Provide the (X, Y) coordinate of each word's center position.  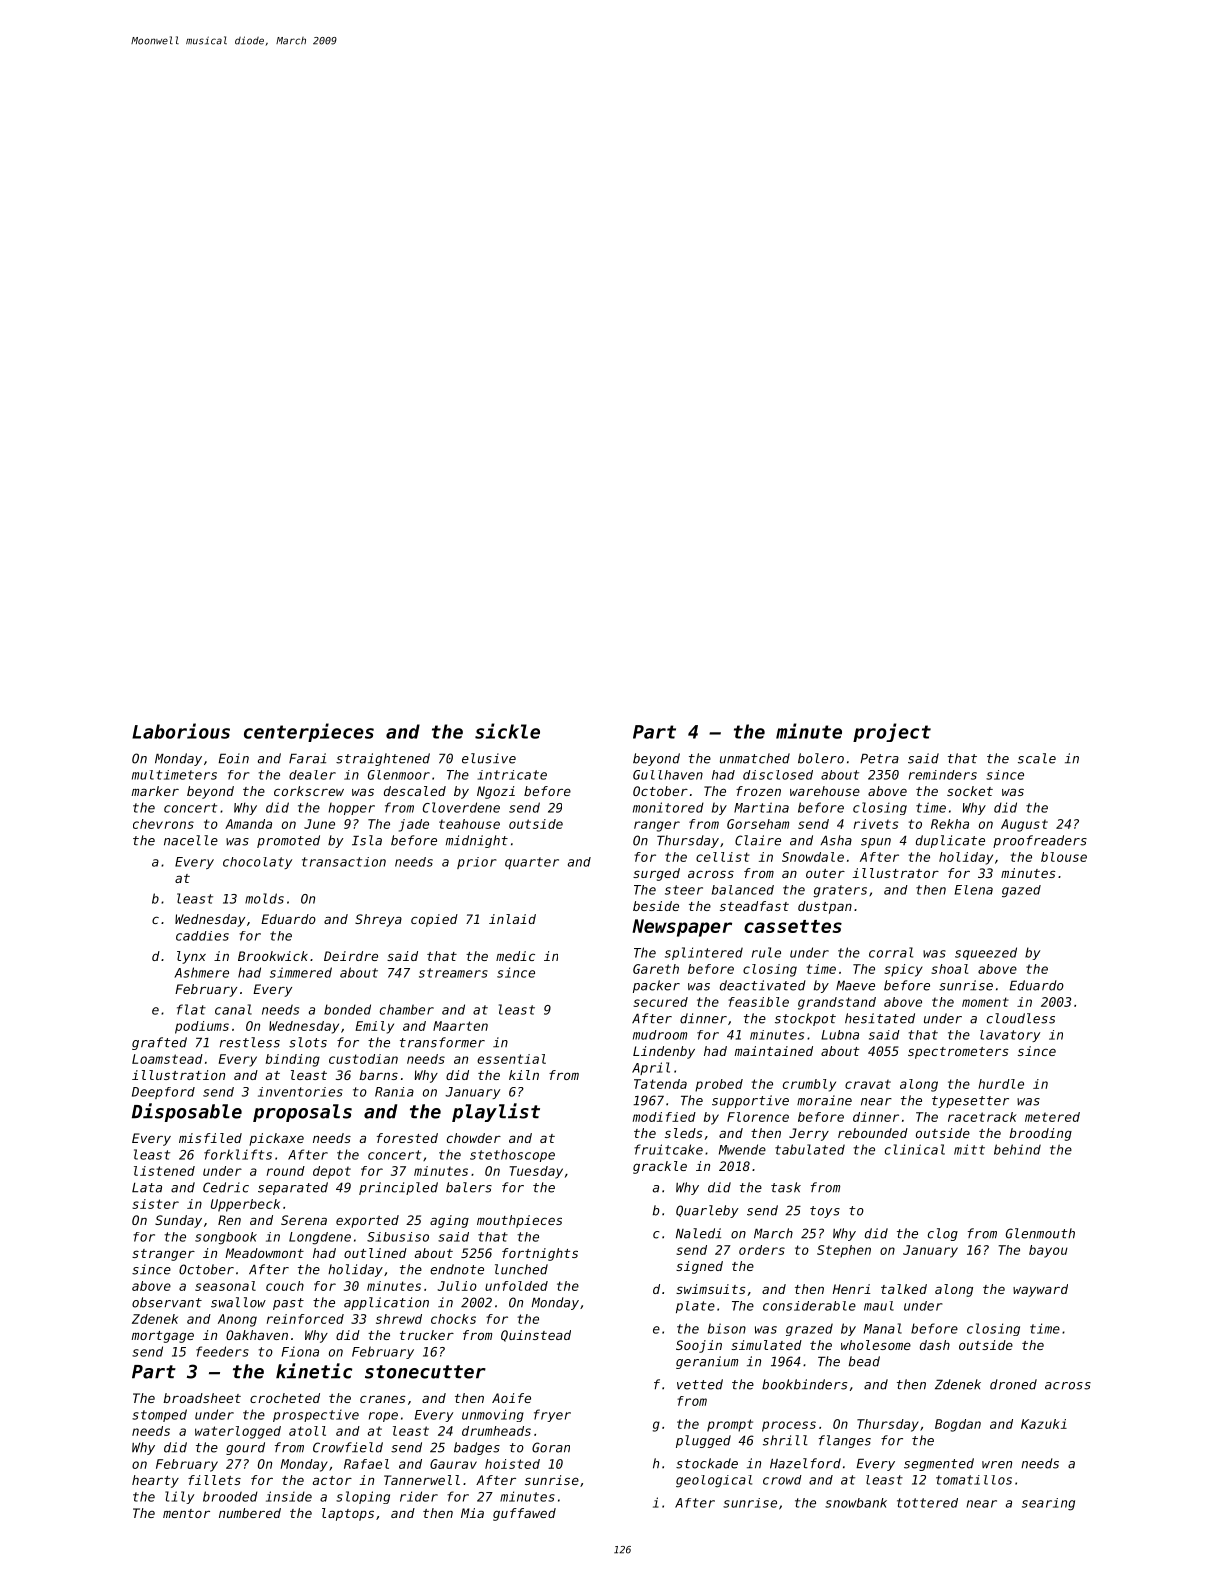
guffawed (524, 1514)
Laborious (181, 731)
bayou (1048, 1251)
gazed (1021, 891)
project (892, 732)
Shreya (378, 920)
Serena (304, 1220)
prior (477, 863)
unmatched (755, 758)
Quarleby (707, 1211)
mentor (186, 1513)
